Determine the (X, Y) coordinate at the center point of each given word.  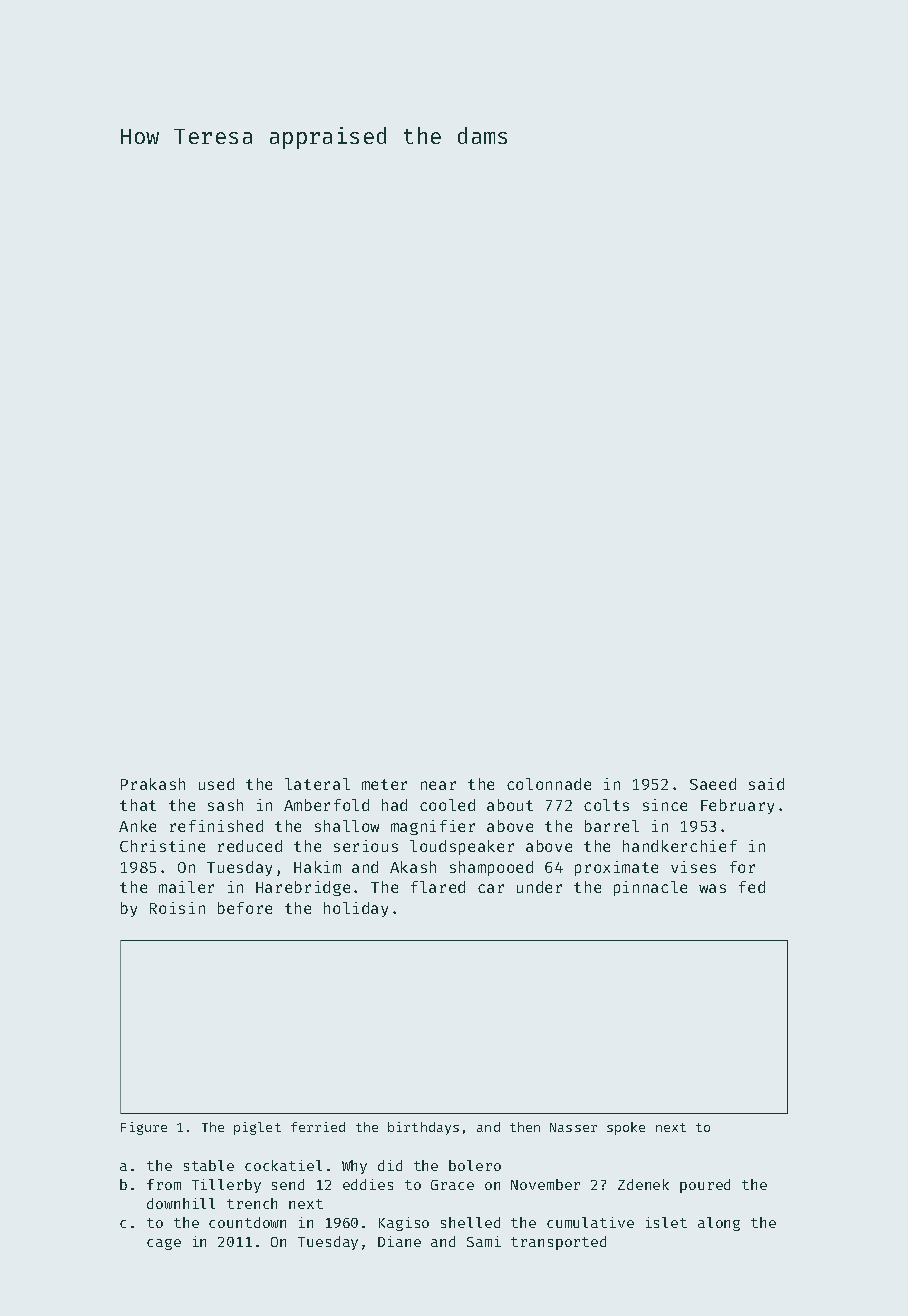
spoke (626, 1128)
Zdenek (643, 1184)
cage (164, 1244)
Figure (144, 1128)
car (491, 888)
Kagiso (404, 1224)
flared (438, 887)
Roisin (177, 908)
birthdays (423, 1128)
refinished (216, 826)
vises (693, 867)
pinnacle (650, 888)
